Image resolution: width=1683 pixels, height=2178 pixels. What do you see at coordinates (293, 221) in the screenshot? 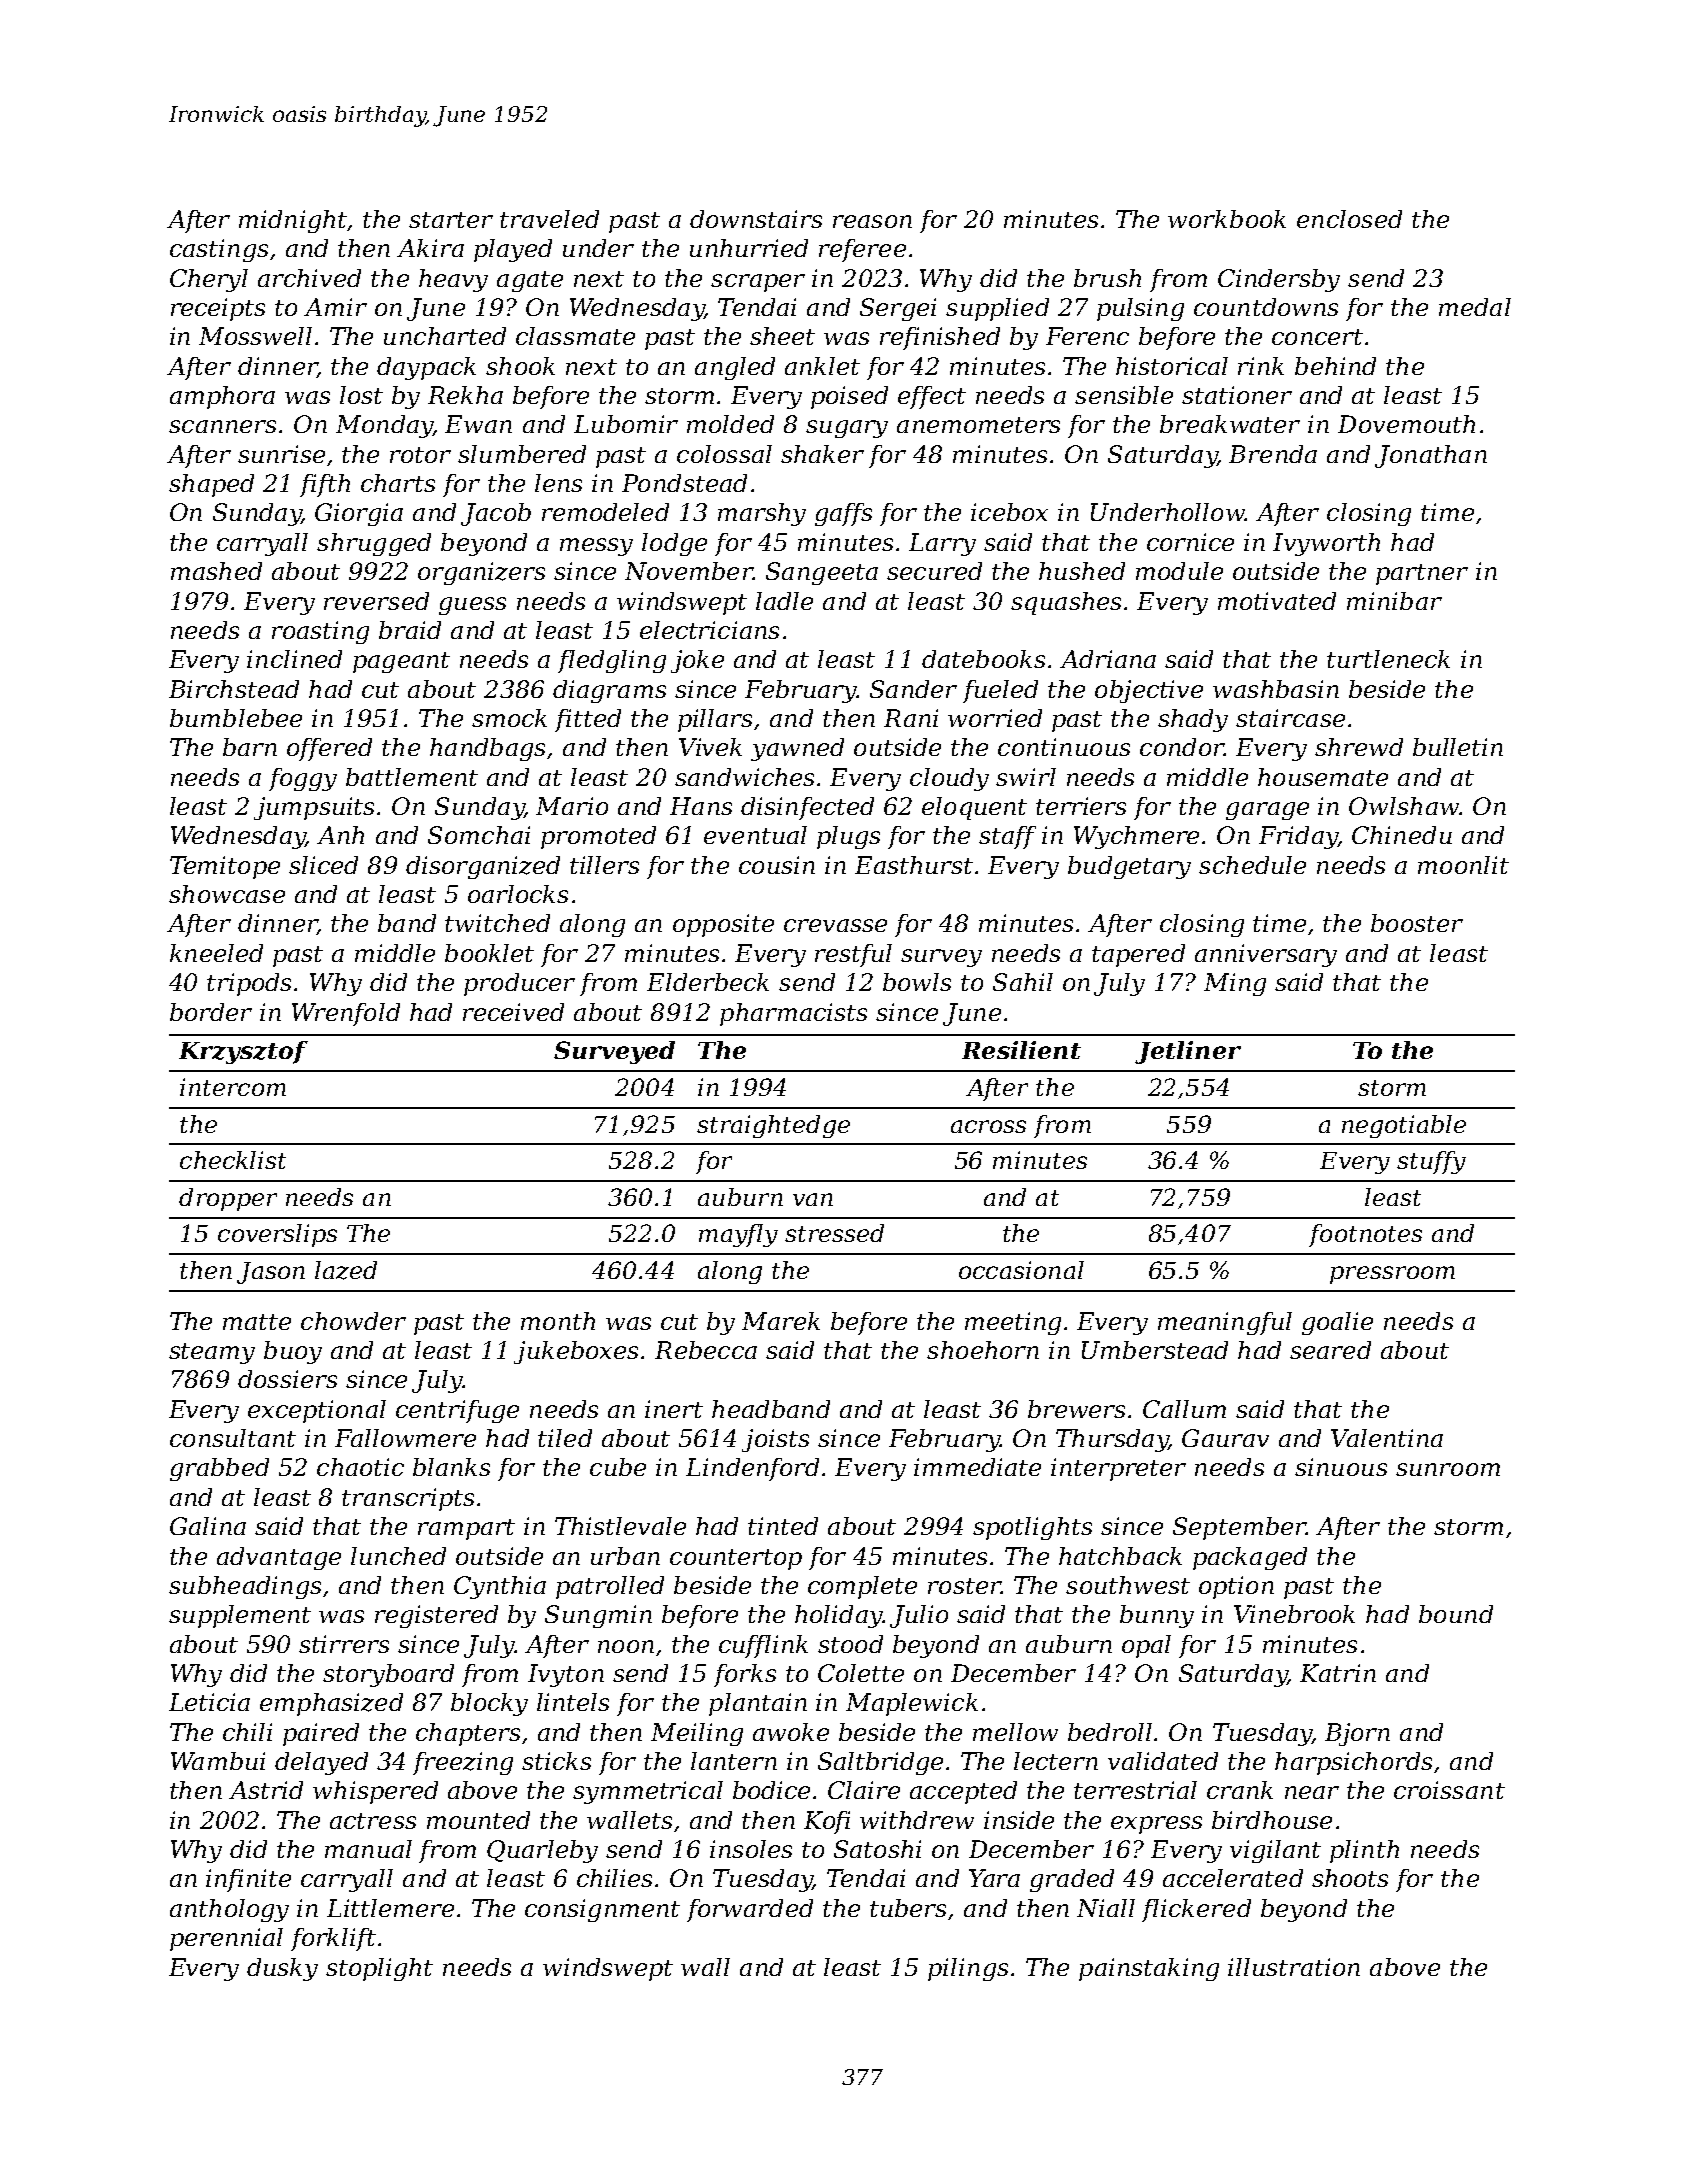
I see `midnight` at bounding box center [293, 221].
